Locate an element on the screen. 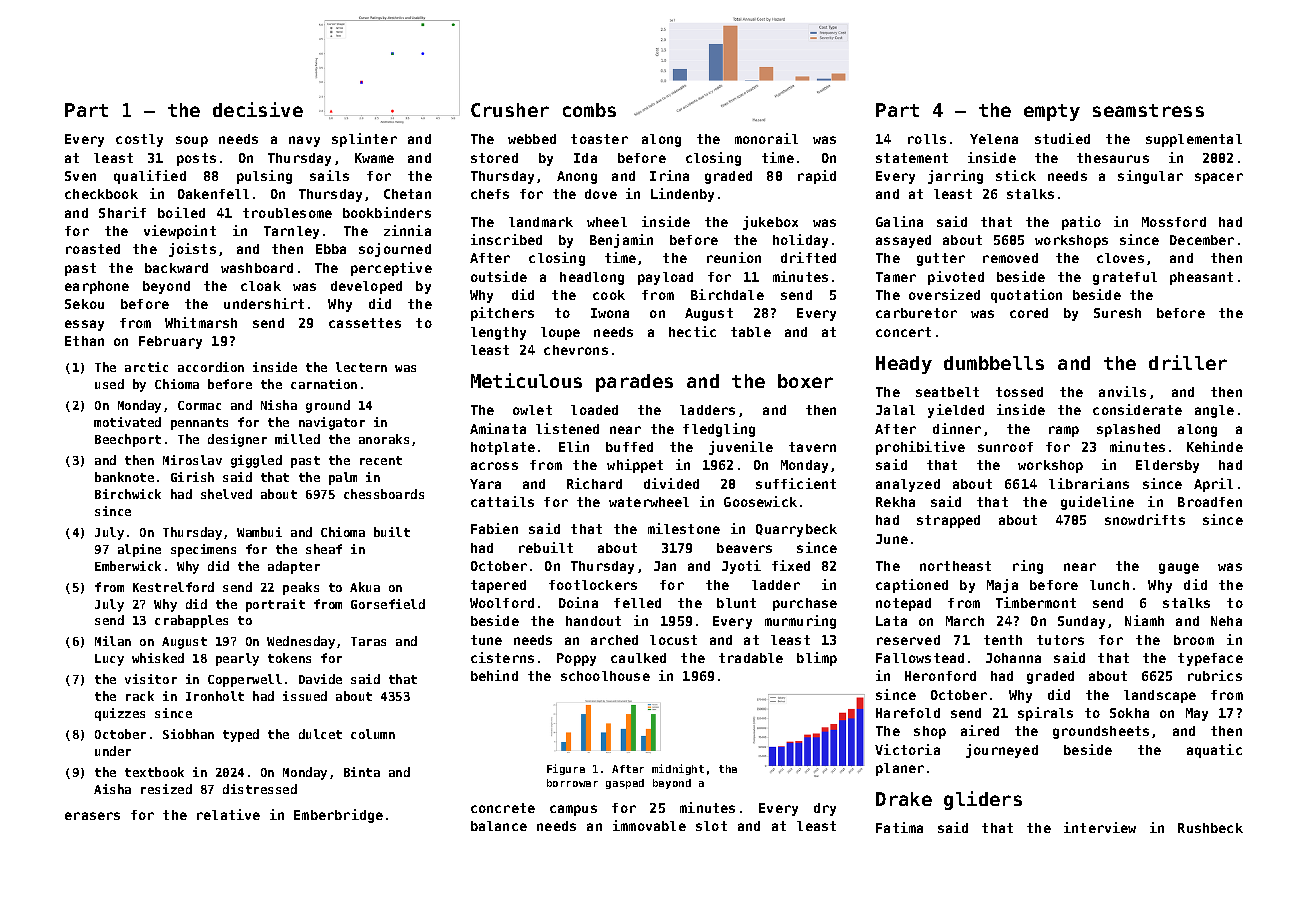  combs is located at coordinates (589, 110).
